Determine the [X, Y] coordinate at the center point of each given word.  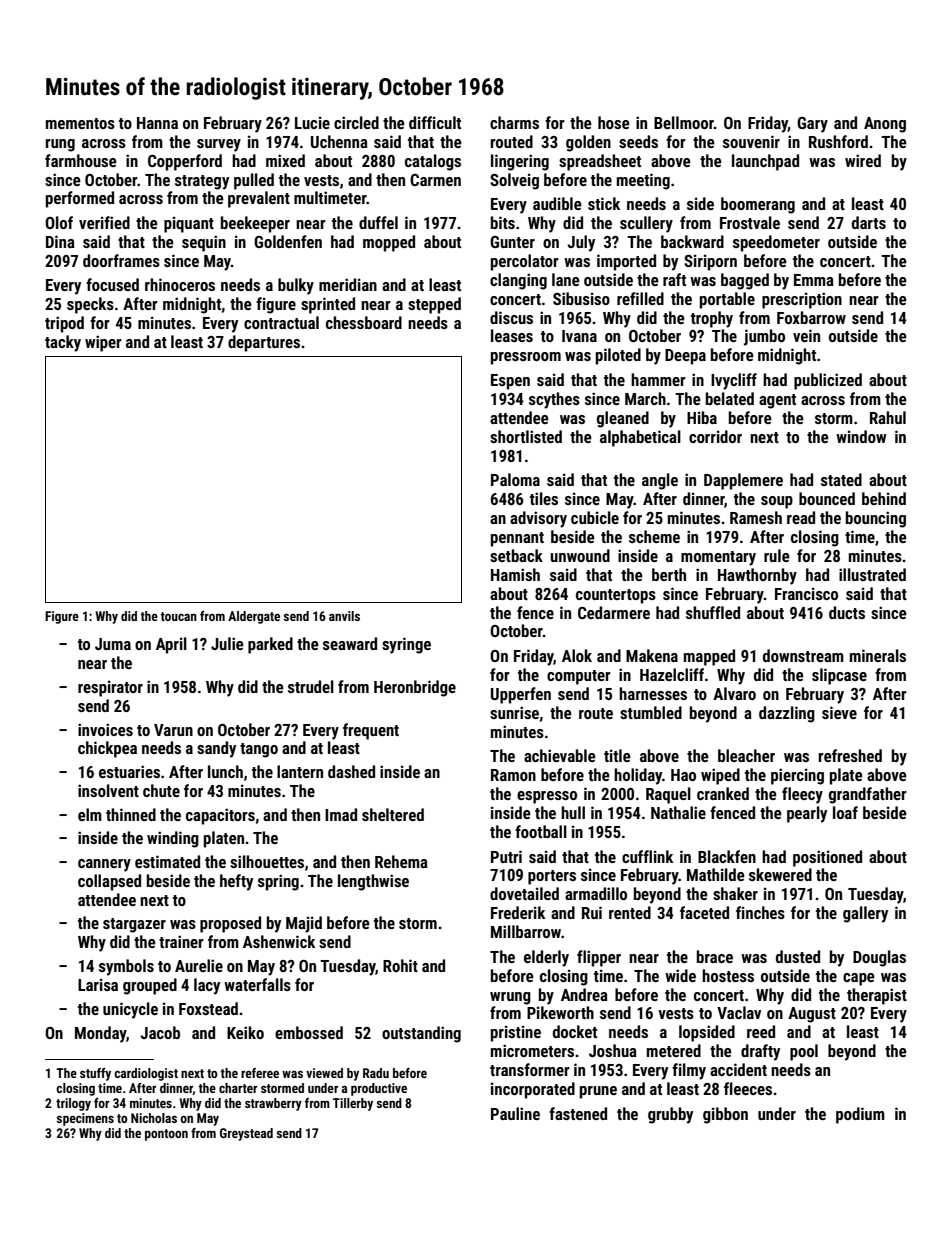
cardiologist [146, 1074]
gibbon [725, 1115]
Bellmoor [684, 122]
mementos [80, 123]
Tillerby [353, 1104]
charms [514, 122]
